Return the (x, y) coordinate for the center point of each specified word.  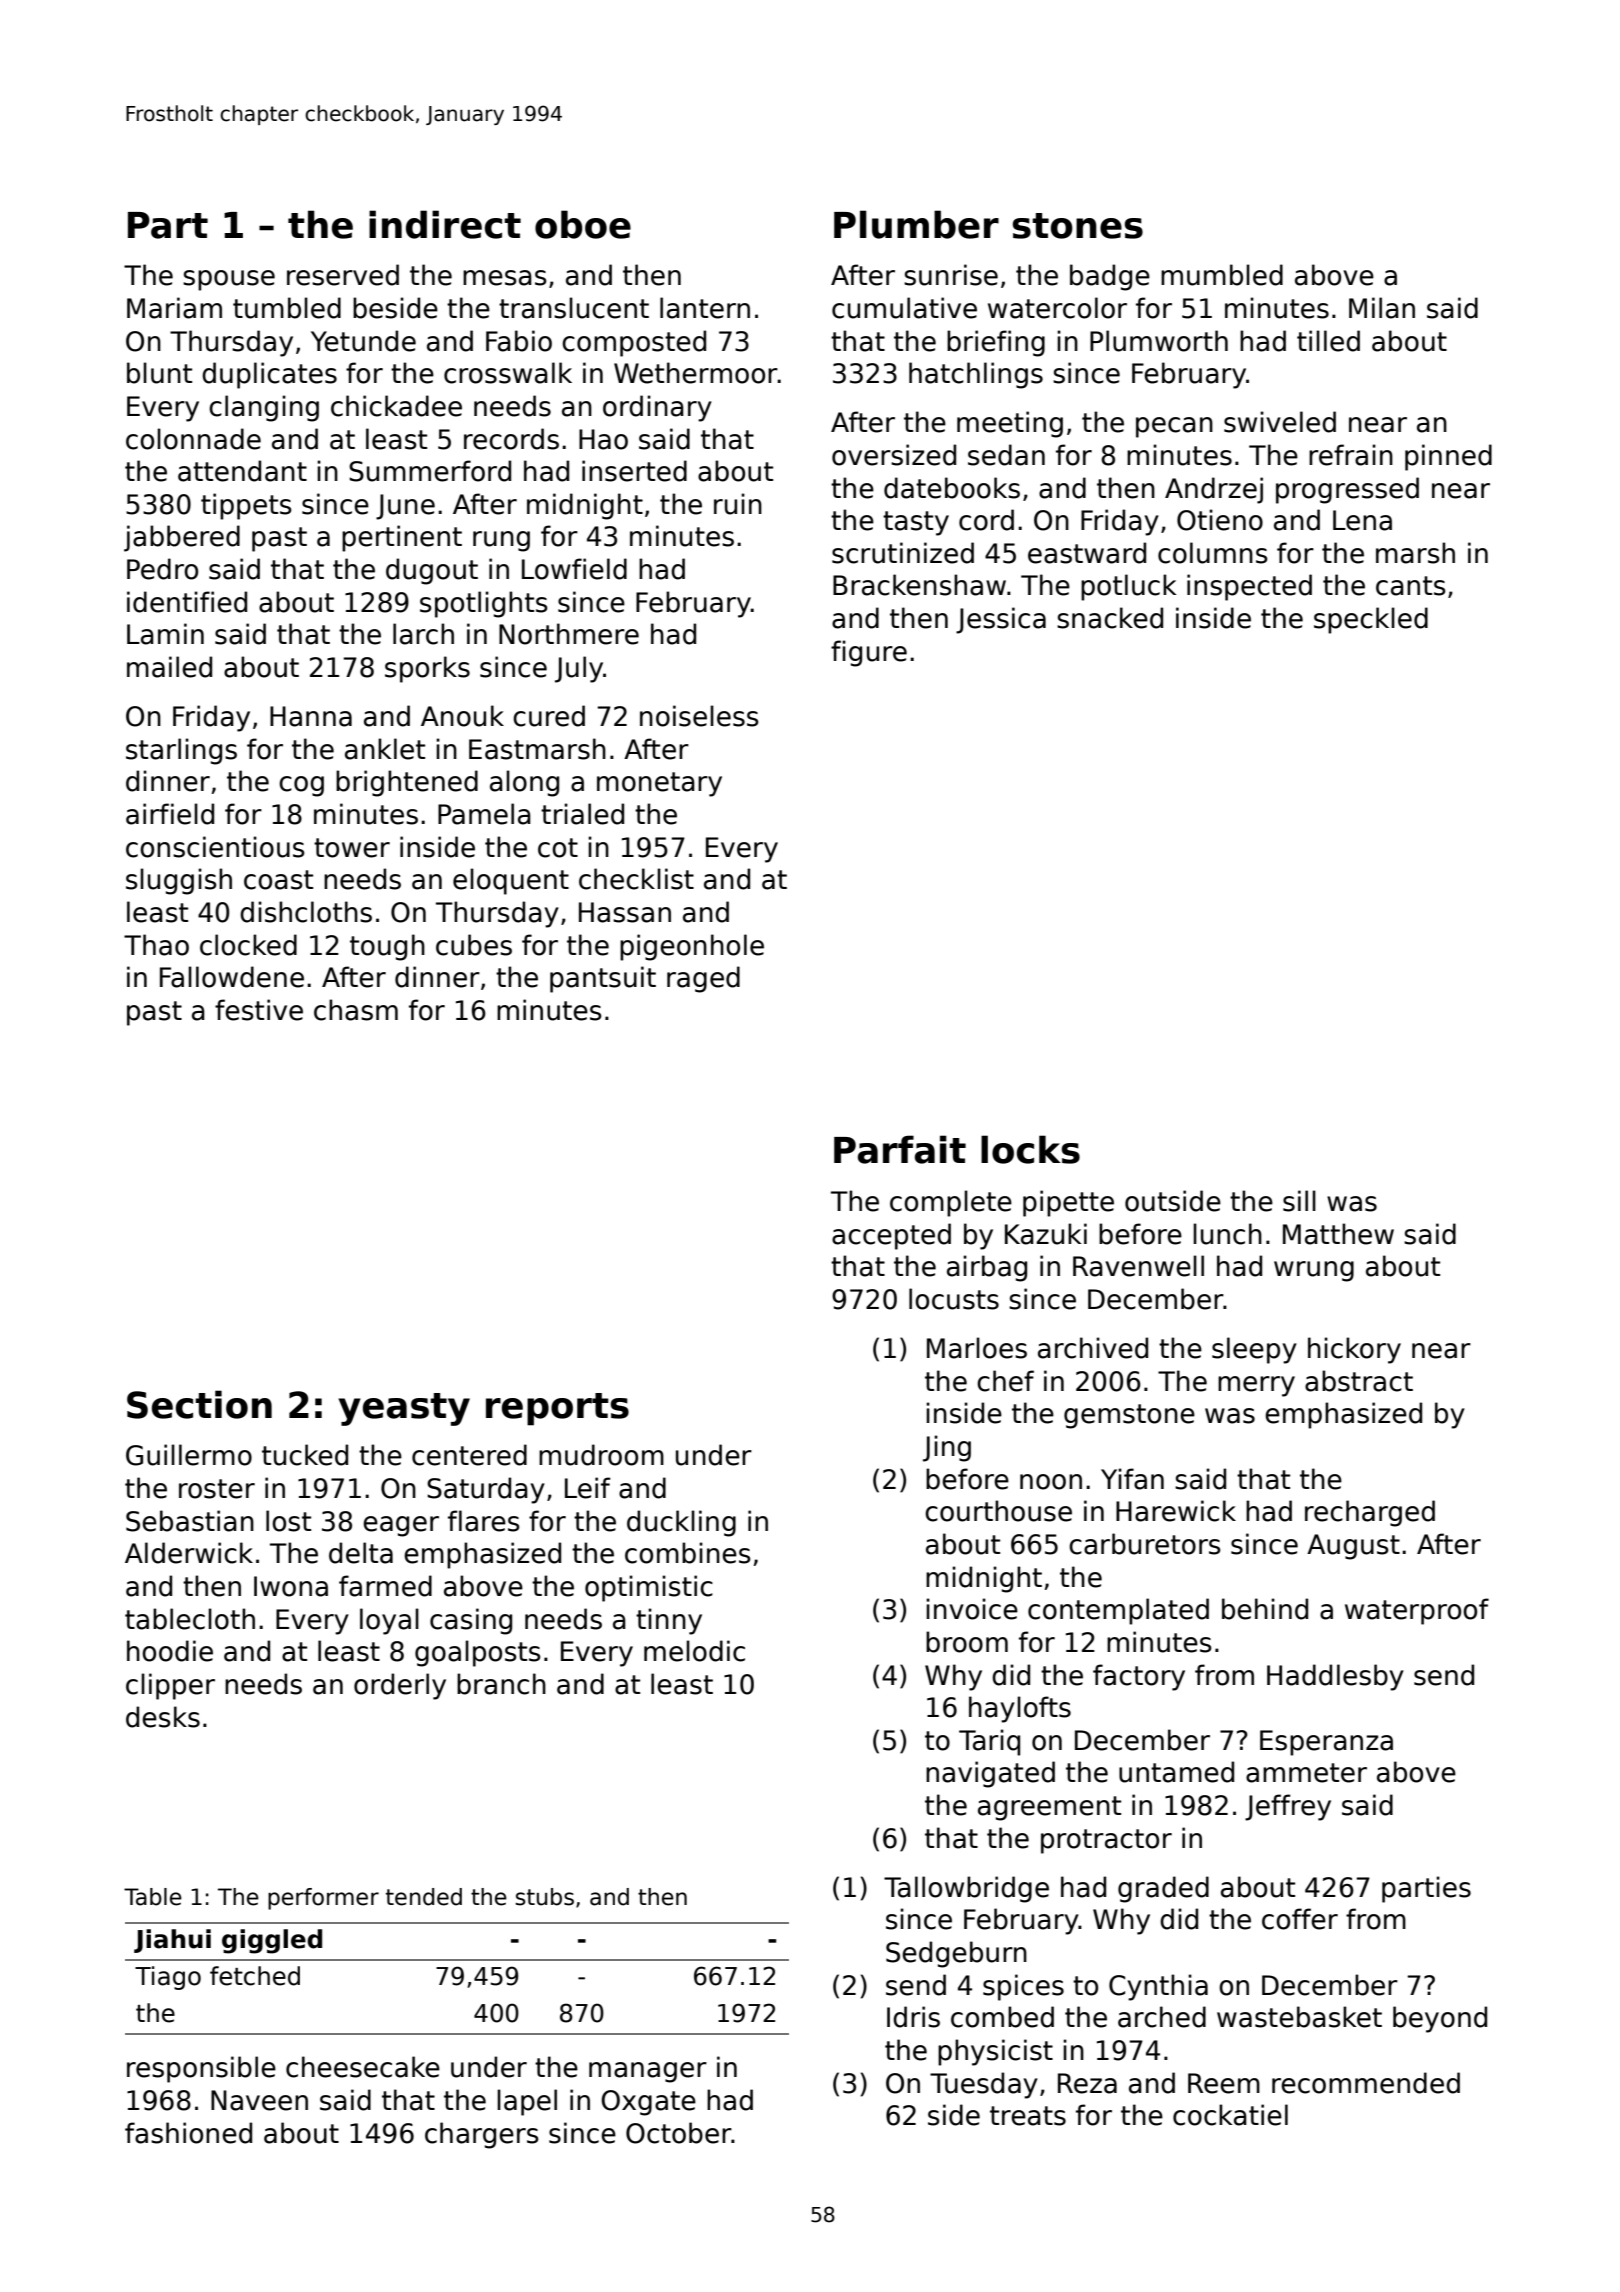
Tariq (989, 1742)
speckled (1371, 620)
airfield (170, 814)
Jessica (1001, 620)
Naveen (259, 2100)
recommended (1366, 2083)
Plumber (916, 224)
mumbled (1222, 275)
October (679, 2133)
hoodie (170, 1651)
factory (1139, 1677)
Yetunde (363, 341)
